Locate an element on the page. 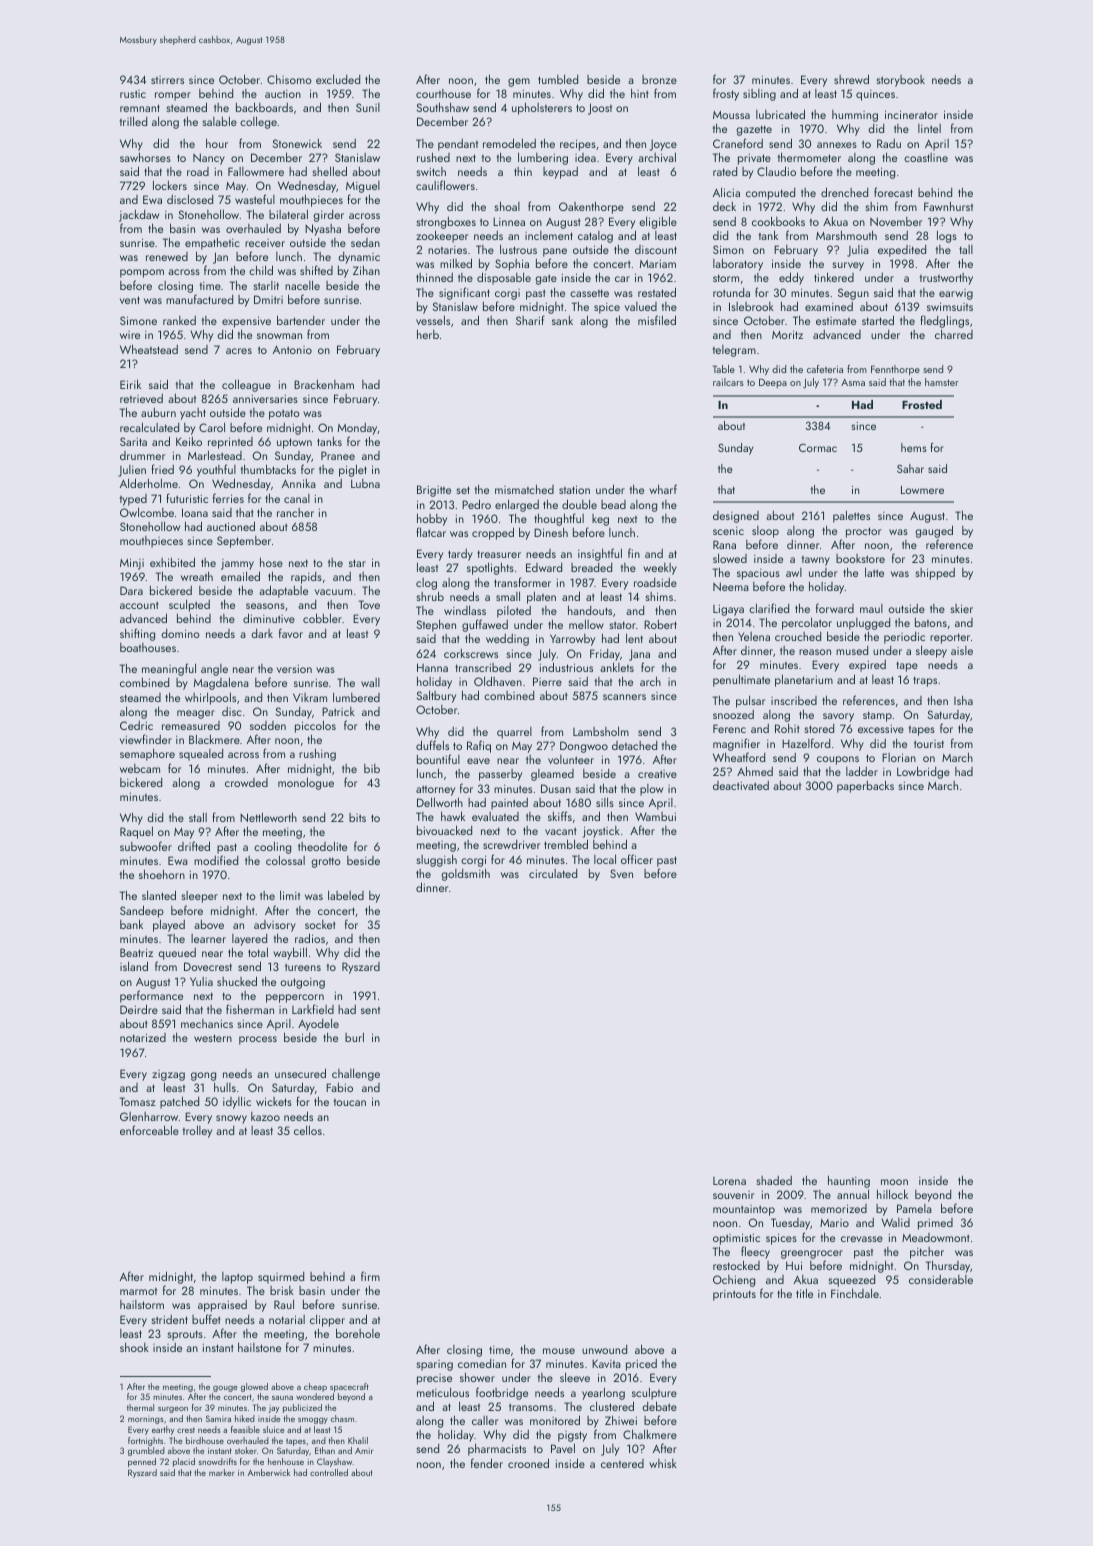 The height and width of the document is (1546, 1093). placid is located at coordinates (184, 1462).
